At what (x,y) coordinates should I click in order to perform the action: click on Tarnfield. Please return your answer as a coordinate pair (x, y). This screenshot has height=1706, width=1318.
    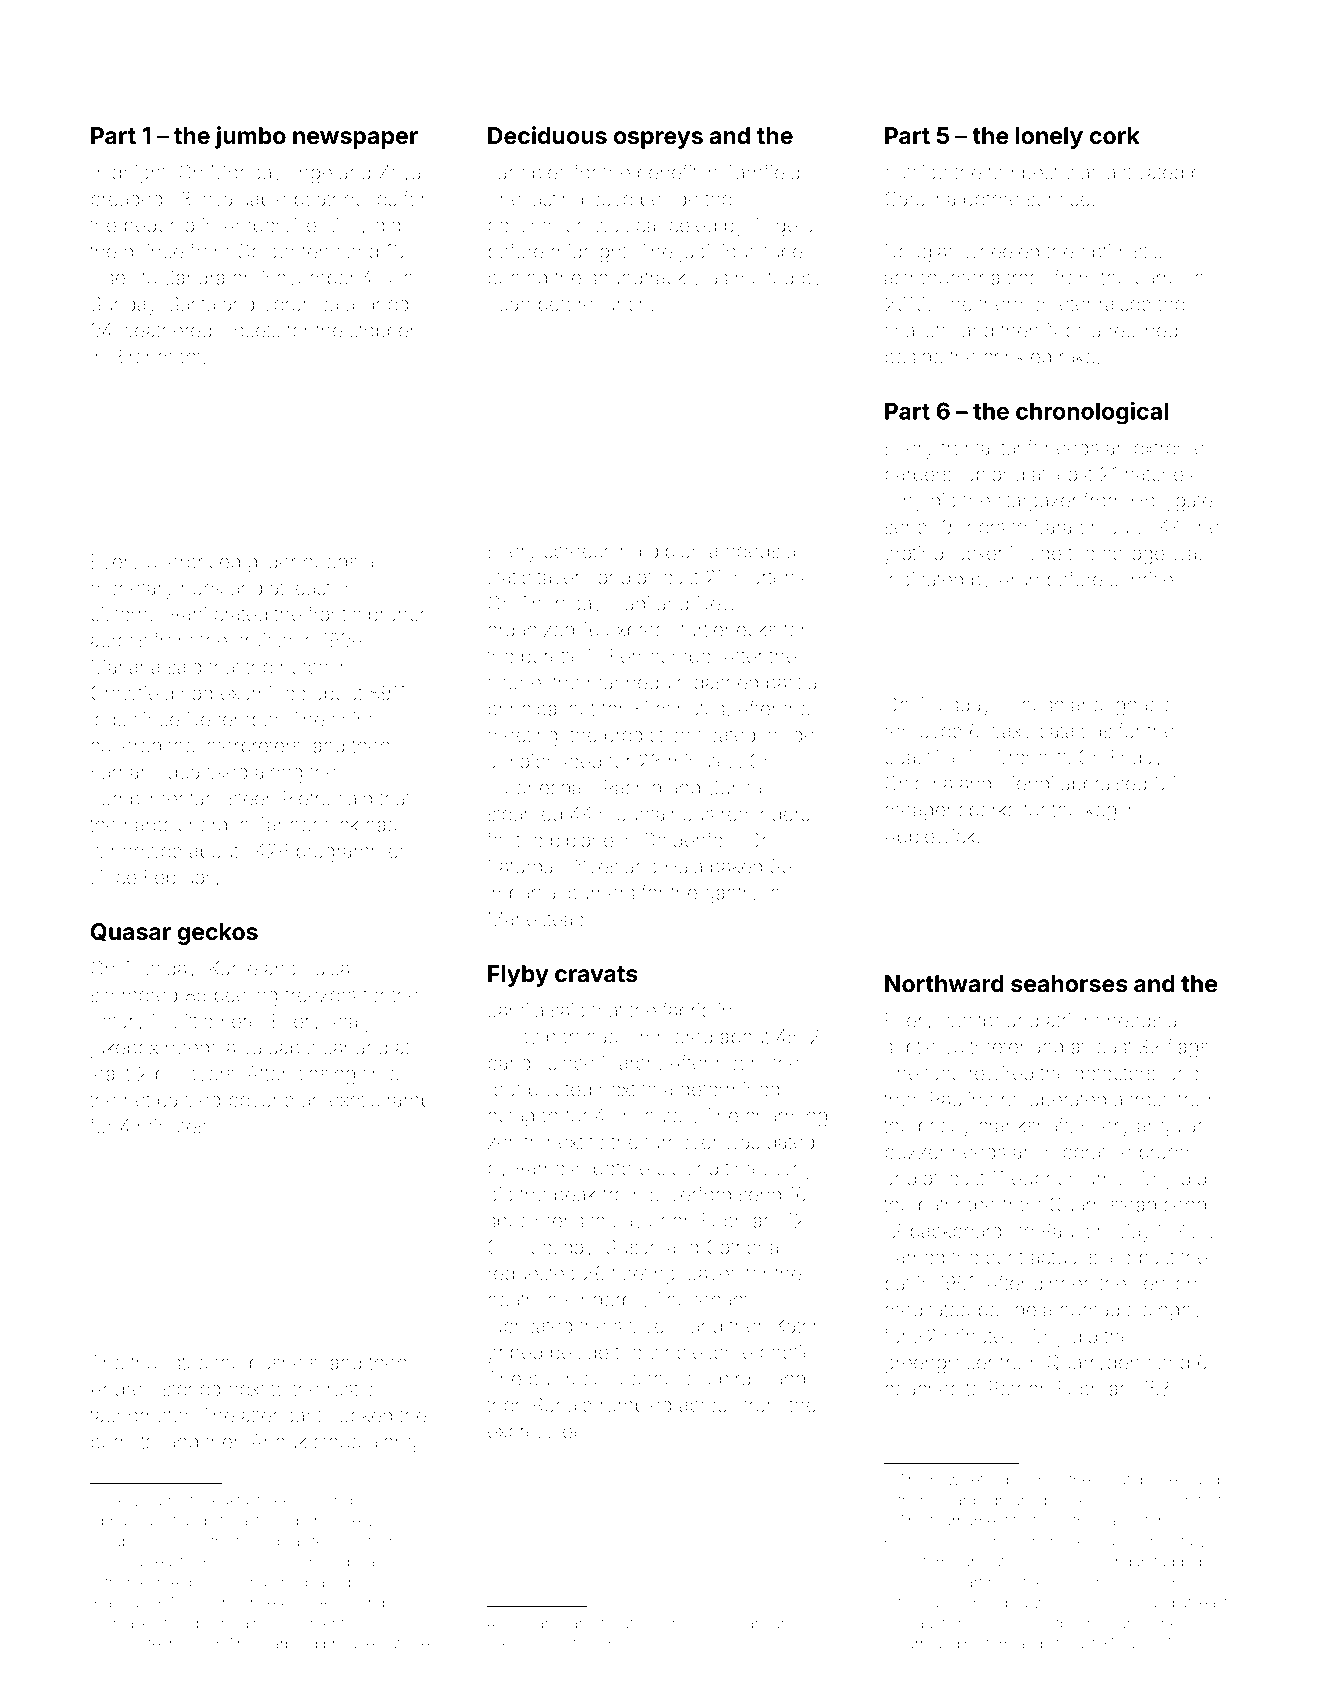
    Looking at the image, I should click on (762, 172).
